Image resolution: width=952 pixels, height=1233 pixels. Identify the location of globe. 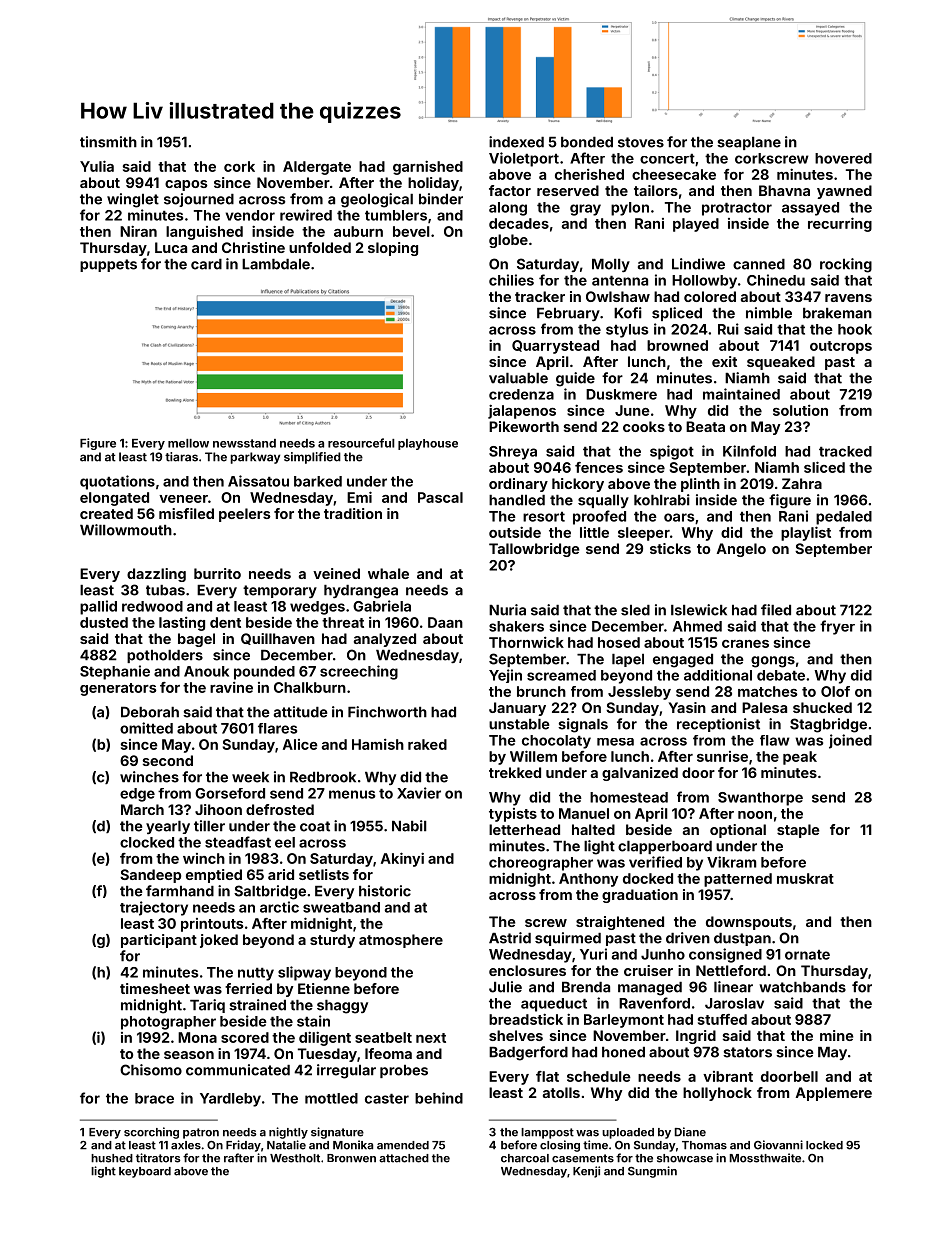
(508, 241).
